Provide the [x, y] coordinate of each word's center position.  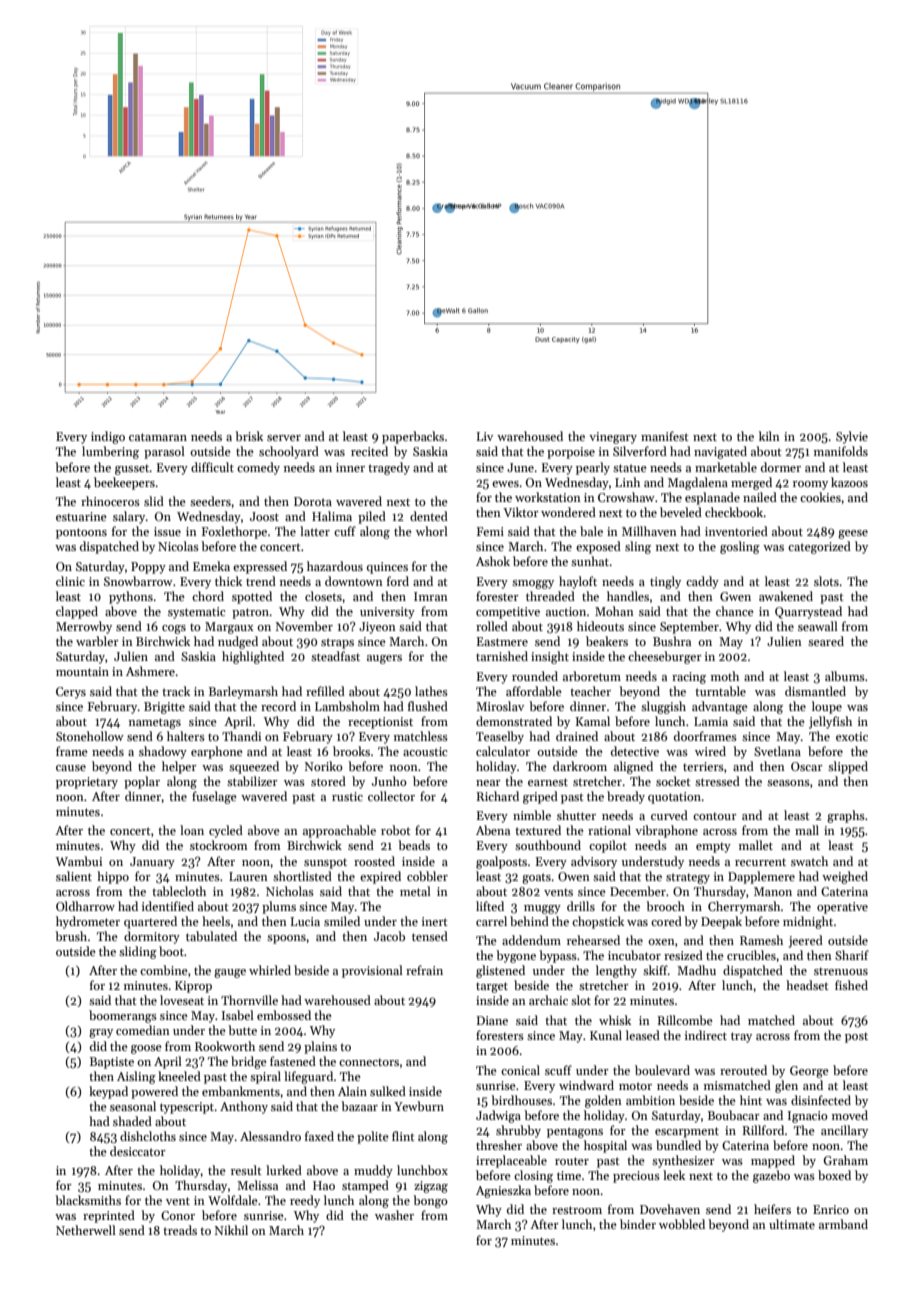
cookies [820, 497]
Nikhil [231, 1230]
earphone [217, 752]
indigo [108, 437]
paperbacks [413, 437]
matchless [421, 736]
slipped [848, 767]
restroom [577, 1210]
